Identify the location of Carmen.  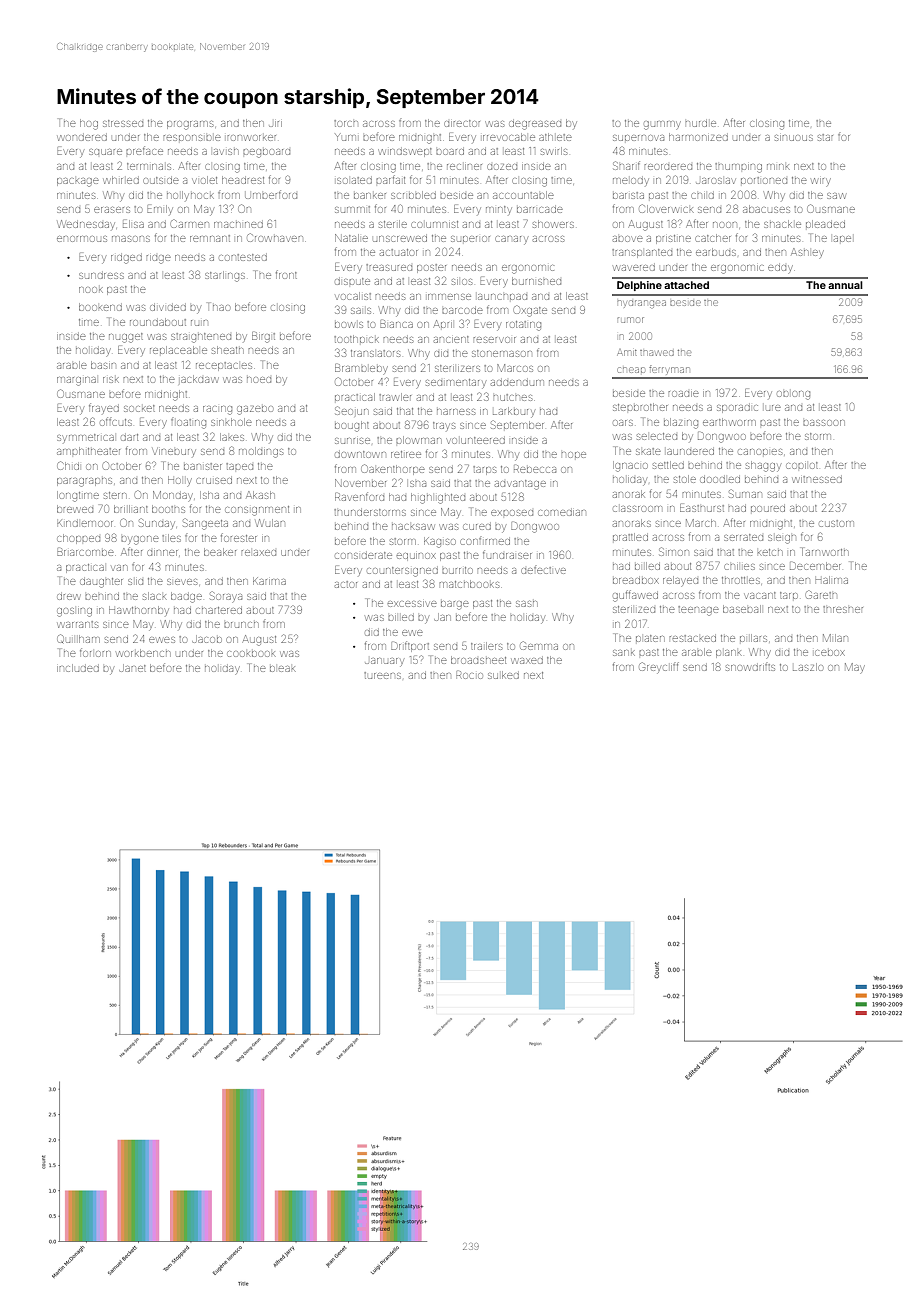
(190, 223).
